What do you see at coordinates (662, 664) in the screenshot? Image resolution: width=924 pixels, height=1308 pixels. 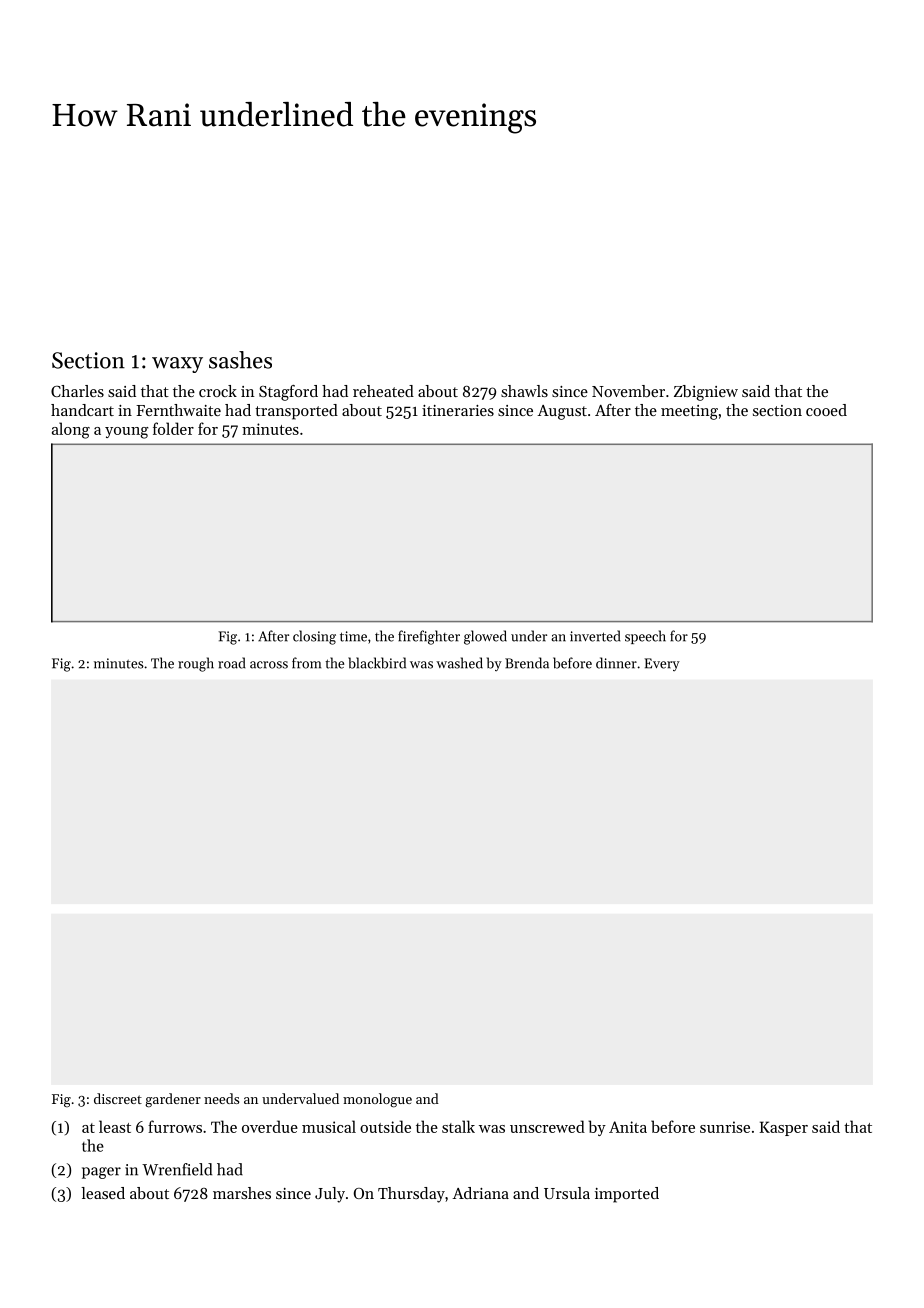 I see `Every` at bounding box center [662, 664].
